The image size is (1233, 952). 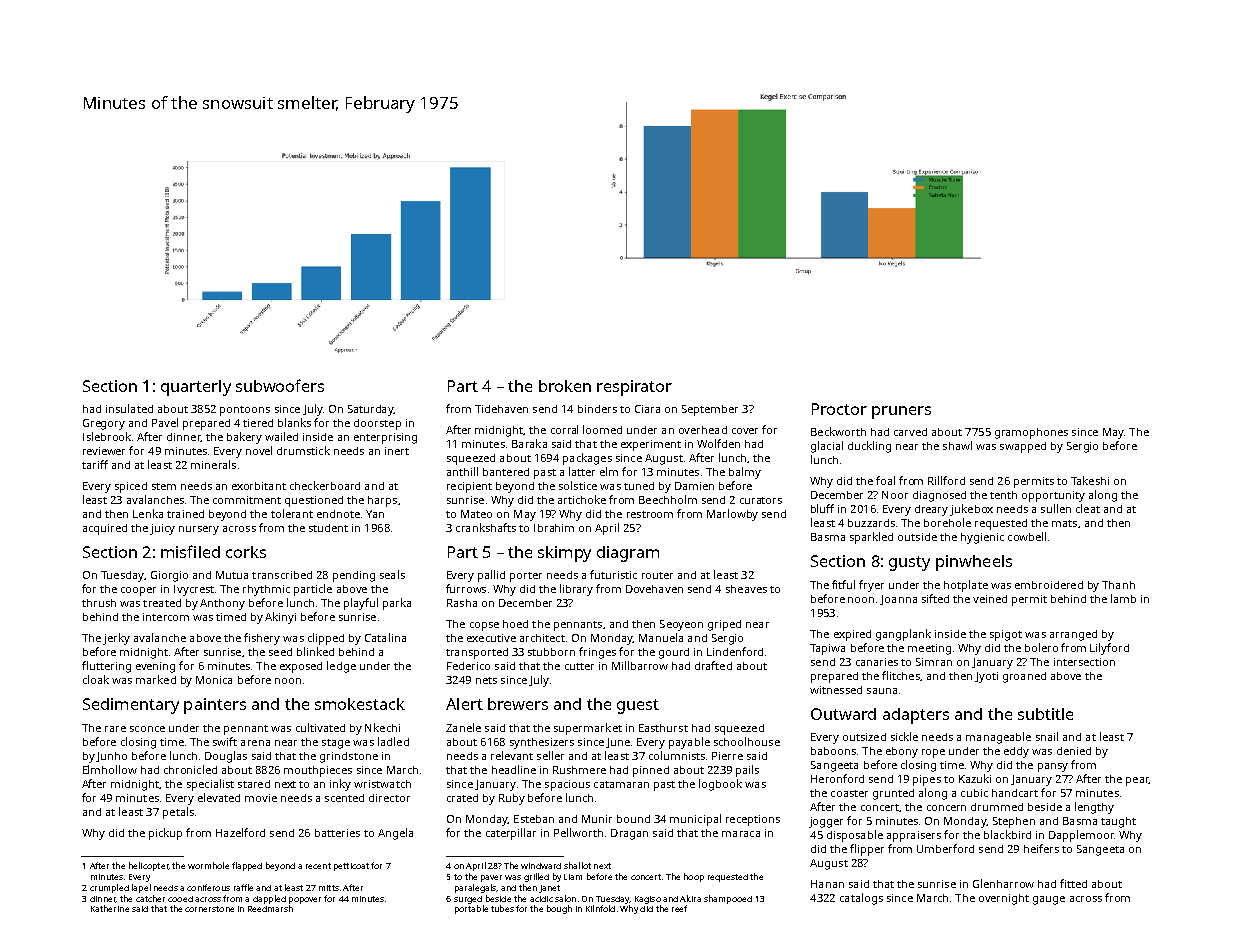 What do you see at coordinates (270, 908) in the page?
I see `Reedmarsh` at bounding box center [270, 908].
